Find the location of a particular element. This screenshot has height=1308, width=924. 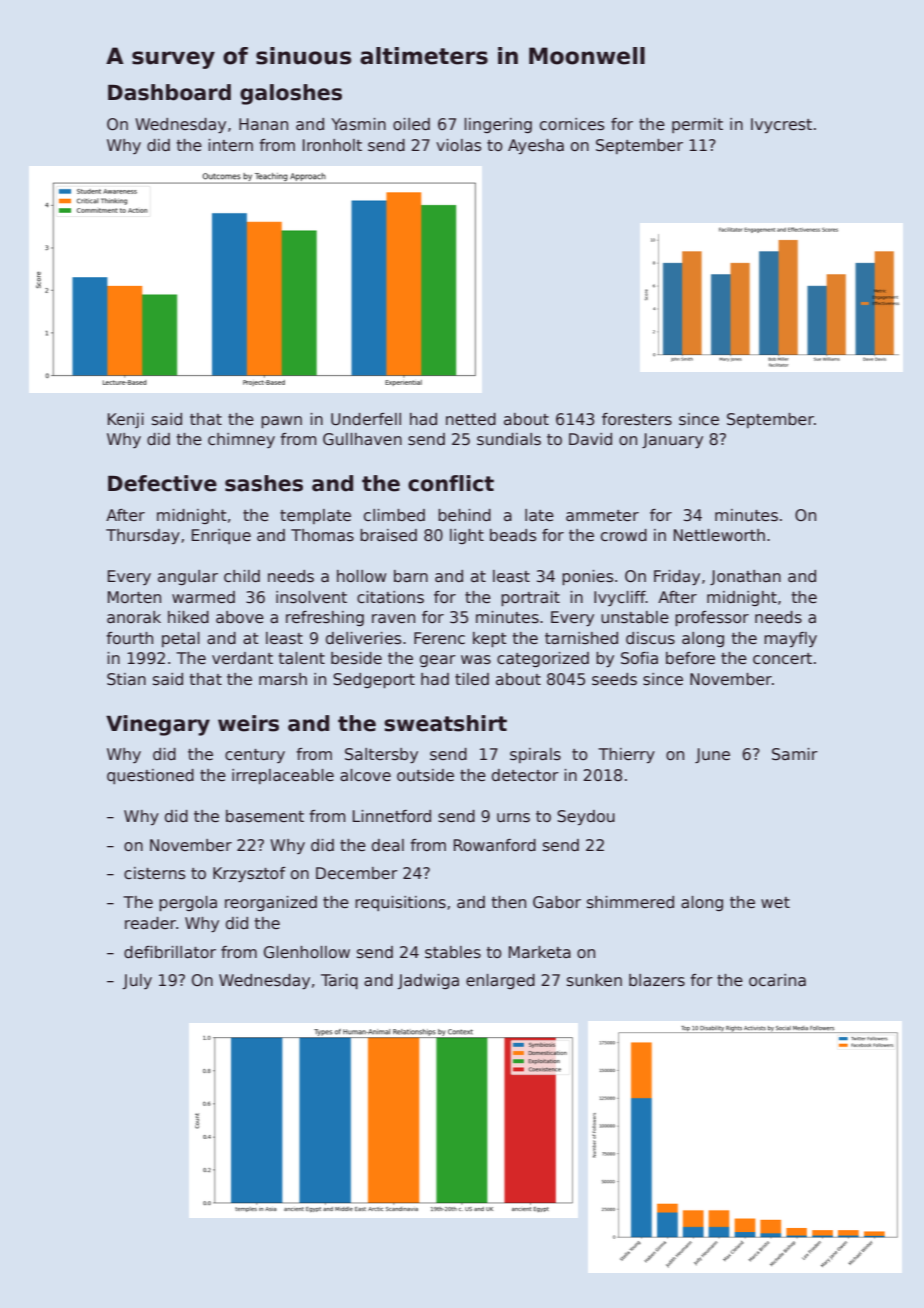

Kenji is located at coordinates (126, 420).
